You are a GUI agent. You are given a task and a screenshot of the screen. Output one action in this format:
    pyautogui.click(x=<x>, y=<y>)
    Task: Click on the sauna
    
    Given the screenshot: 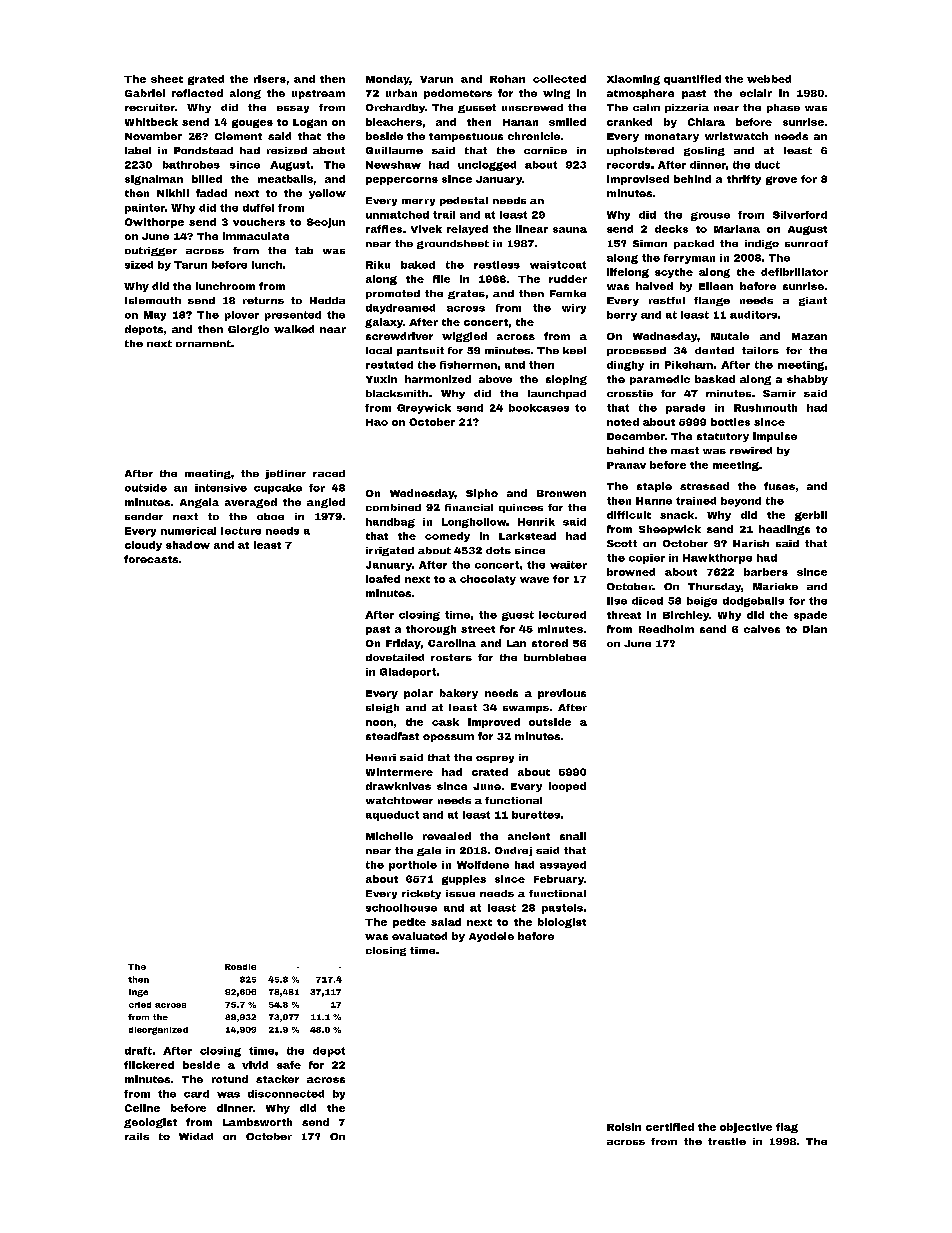 What is the action you would take?
    pyautogui.click(x=570, y=230)
